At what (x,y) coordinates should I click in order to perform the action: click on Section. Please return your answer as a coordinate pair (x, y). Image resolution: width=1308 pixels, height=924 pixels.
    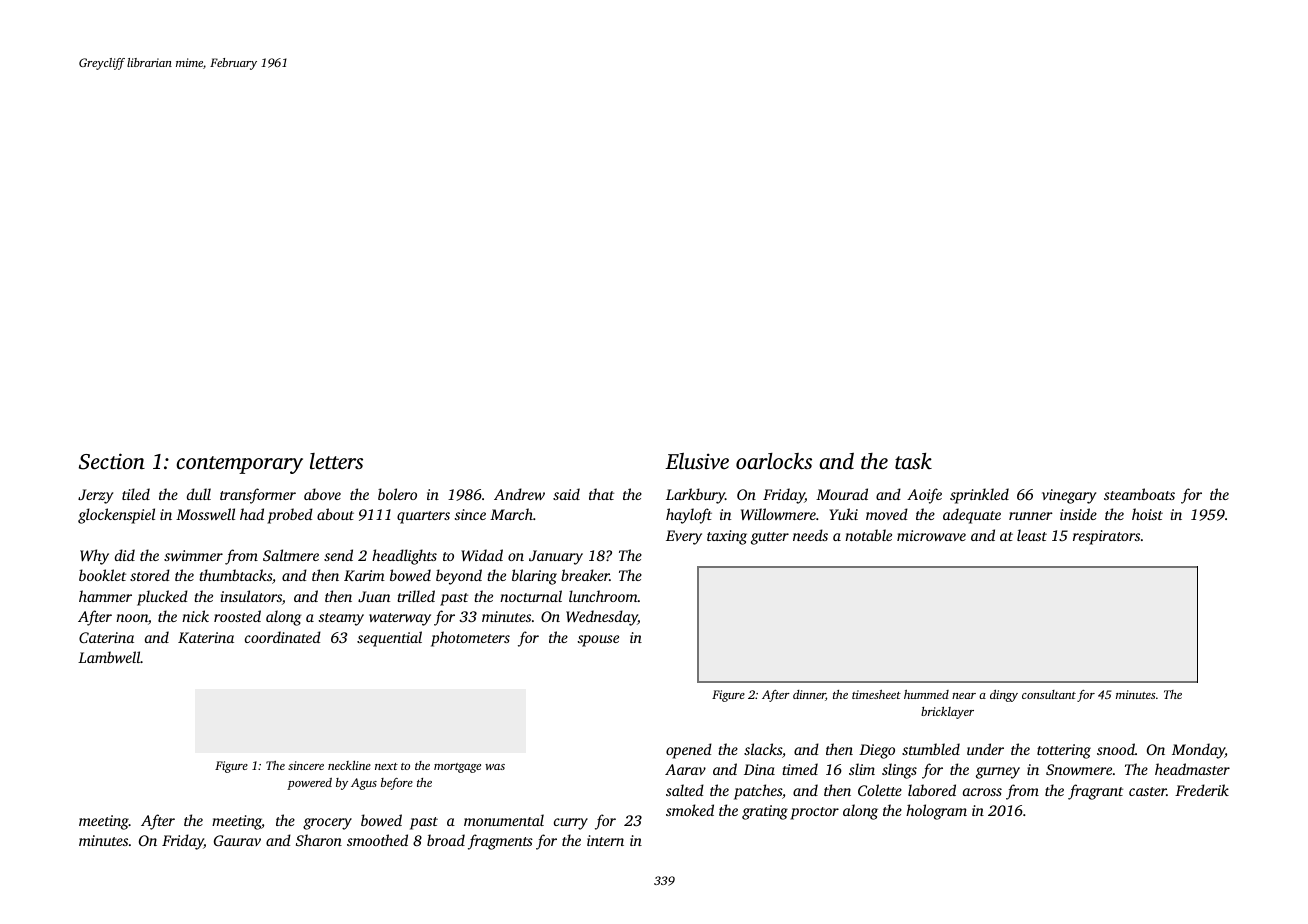
    Looking at the image, I should click on (112, 461).
